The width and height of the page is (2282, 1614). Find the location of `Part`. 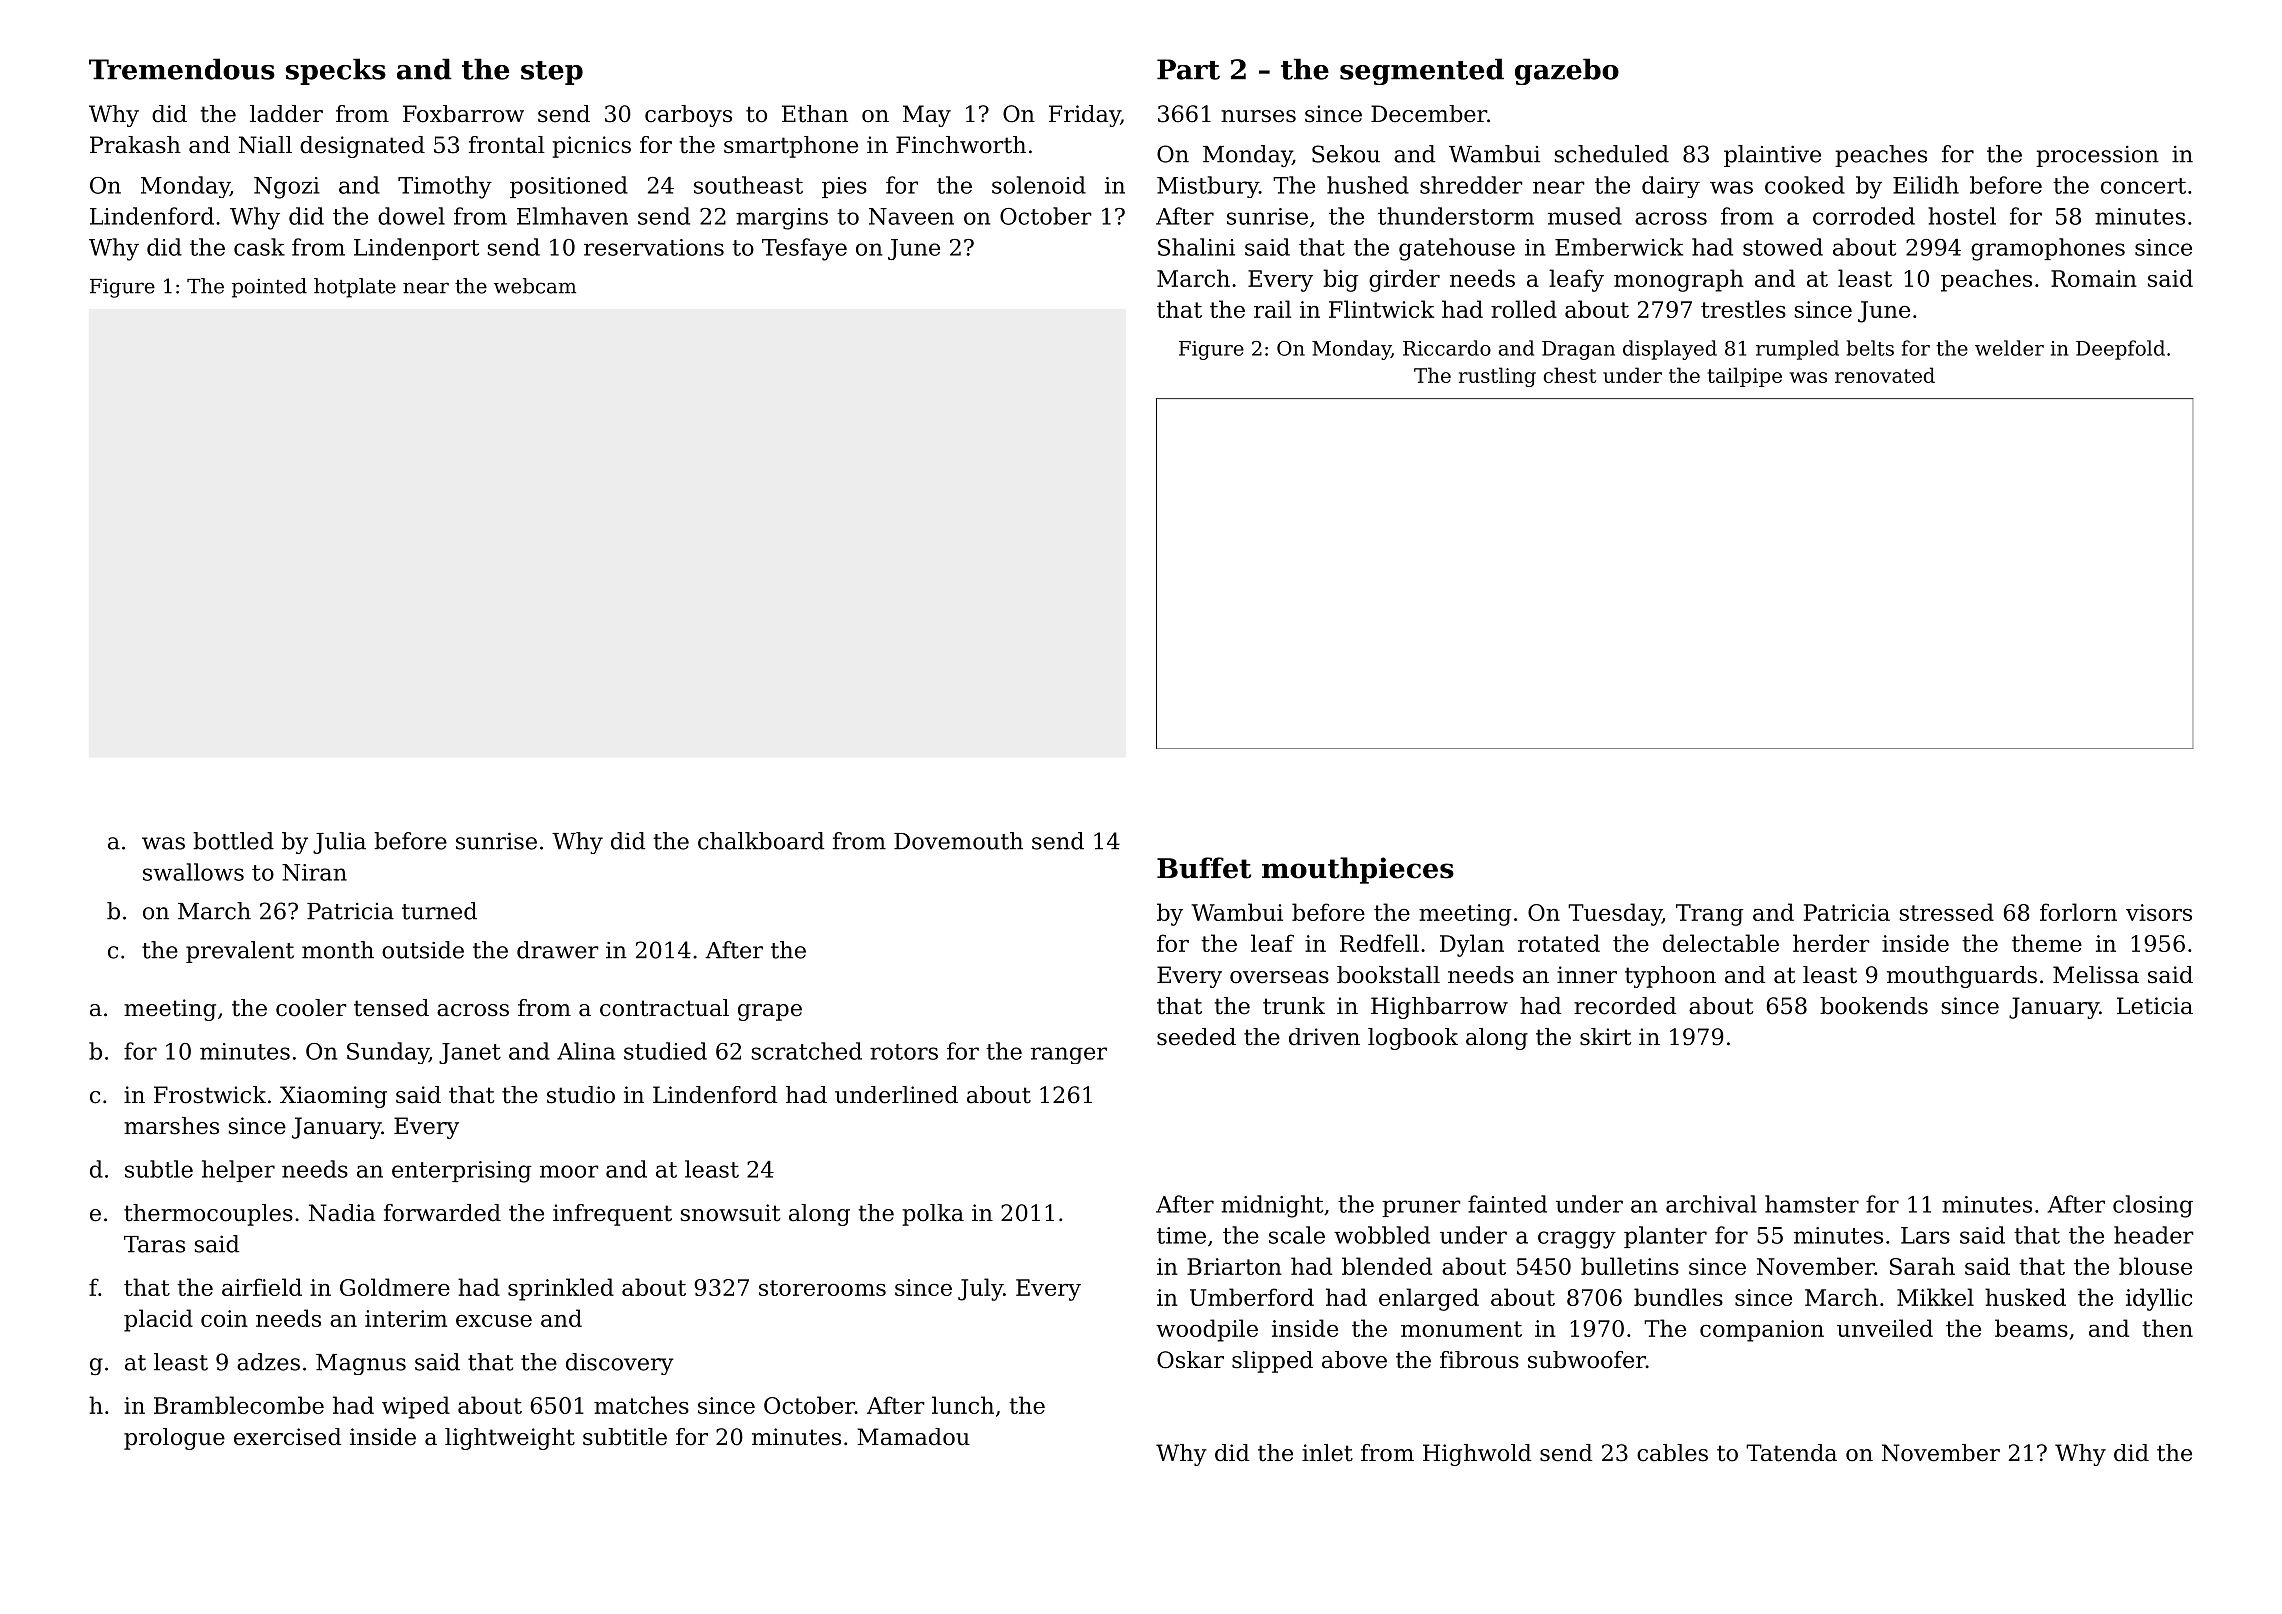

Part is located at coordinates (1188, 69).
